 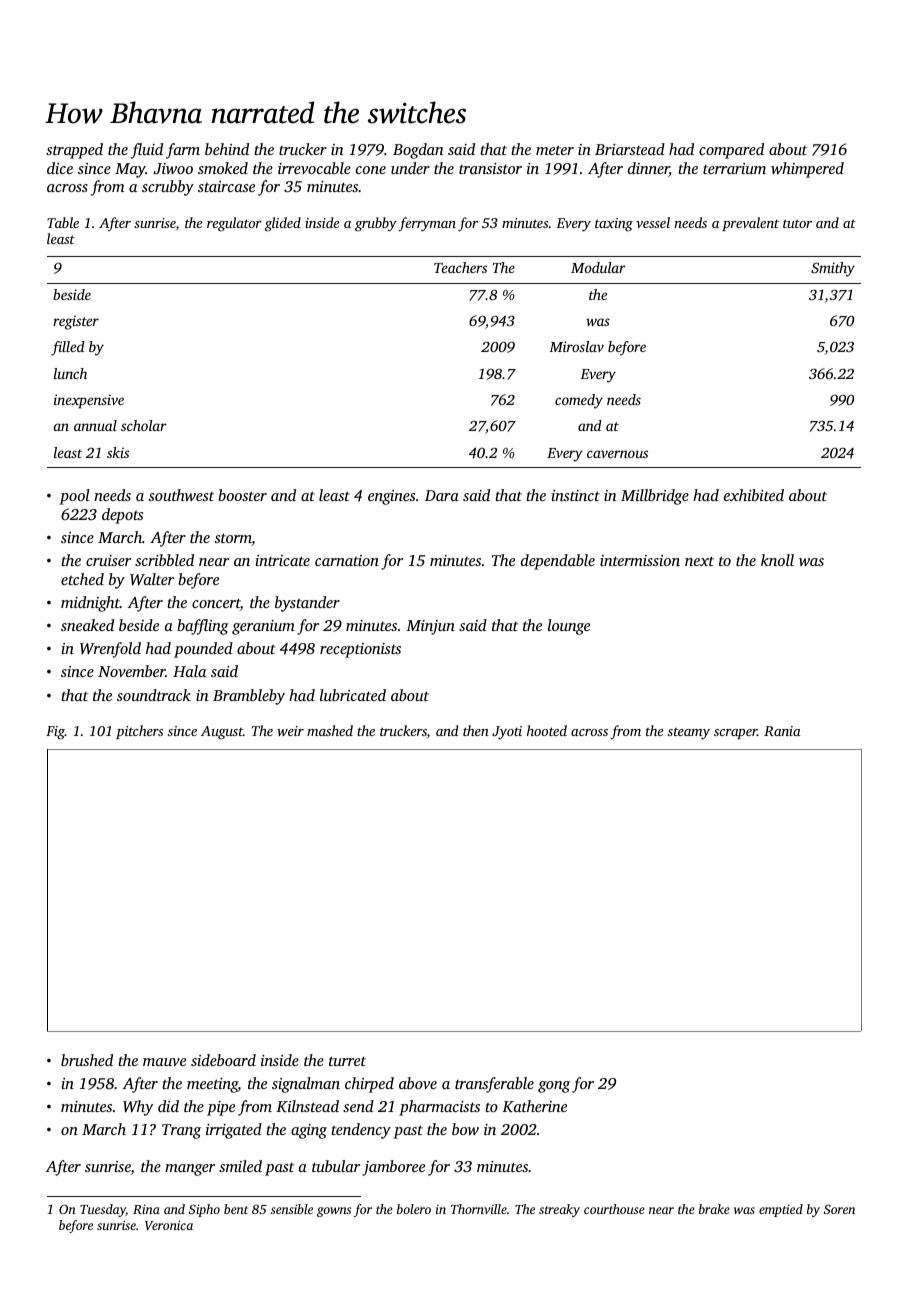 I want to click on pool, so click(x=74, y=497).
